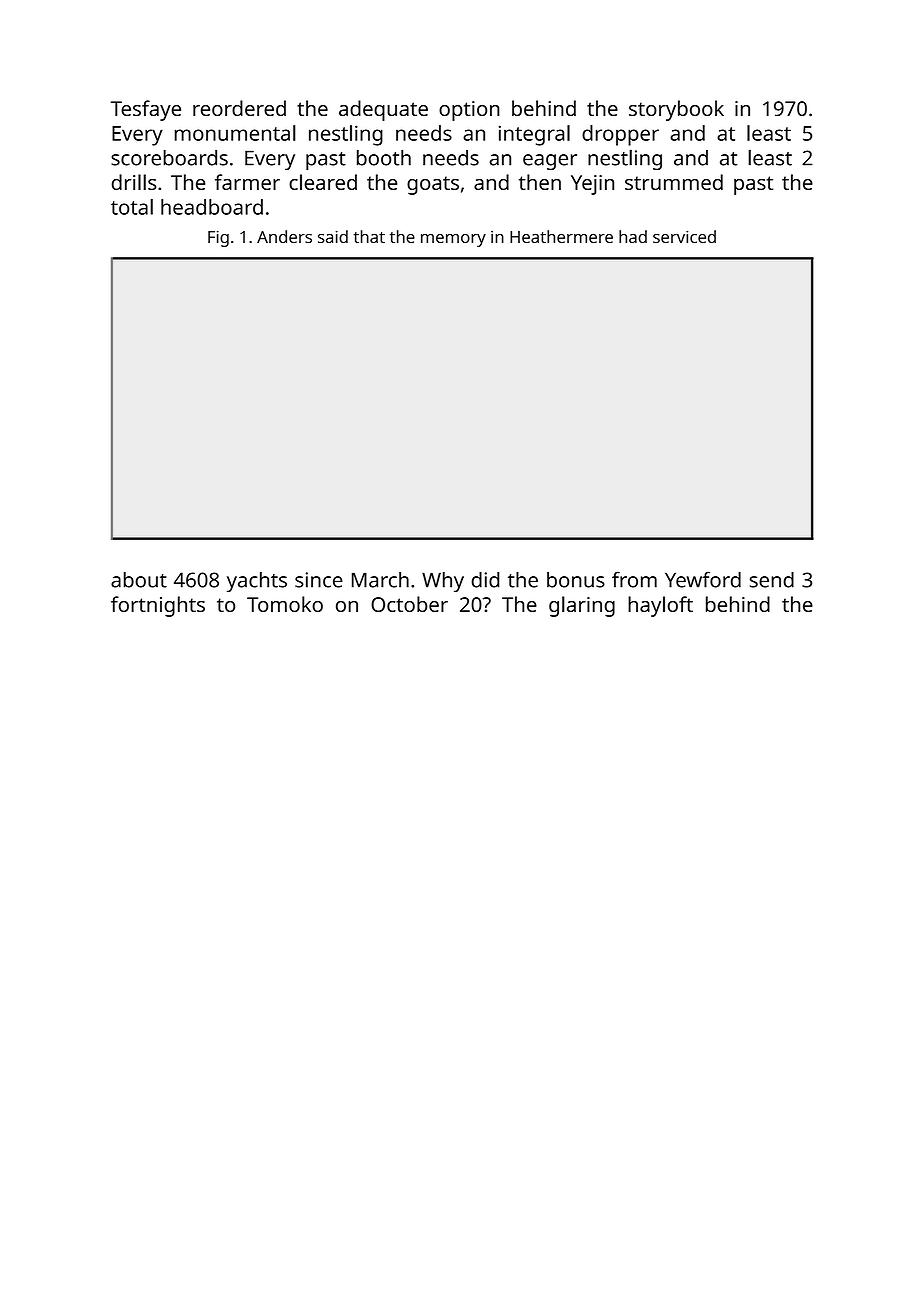 This image has height=1311, width=924. What do you see at coordinates (633, 236) in the image?
I see `had` at bounding box center [633, 236].
